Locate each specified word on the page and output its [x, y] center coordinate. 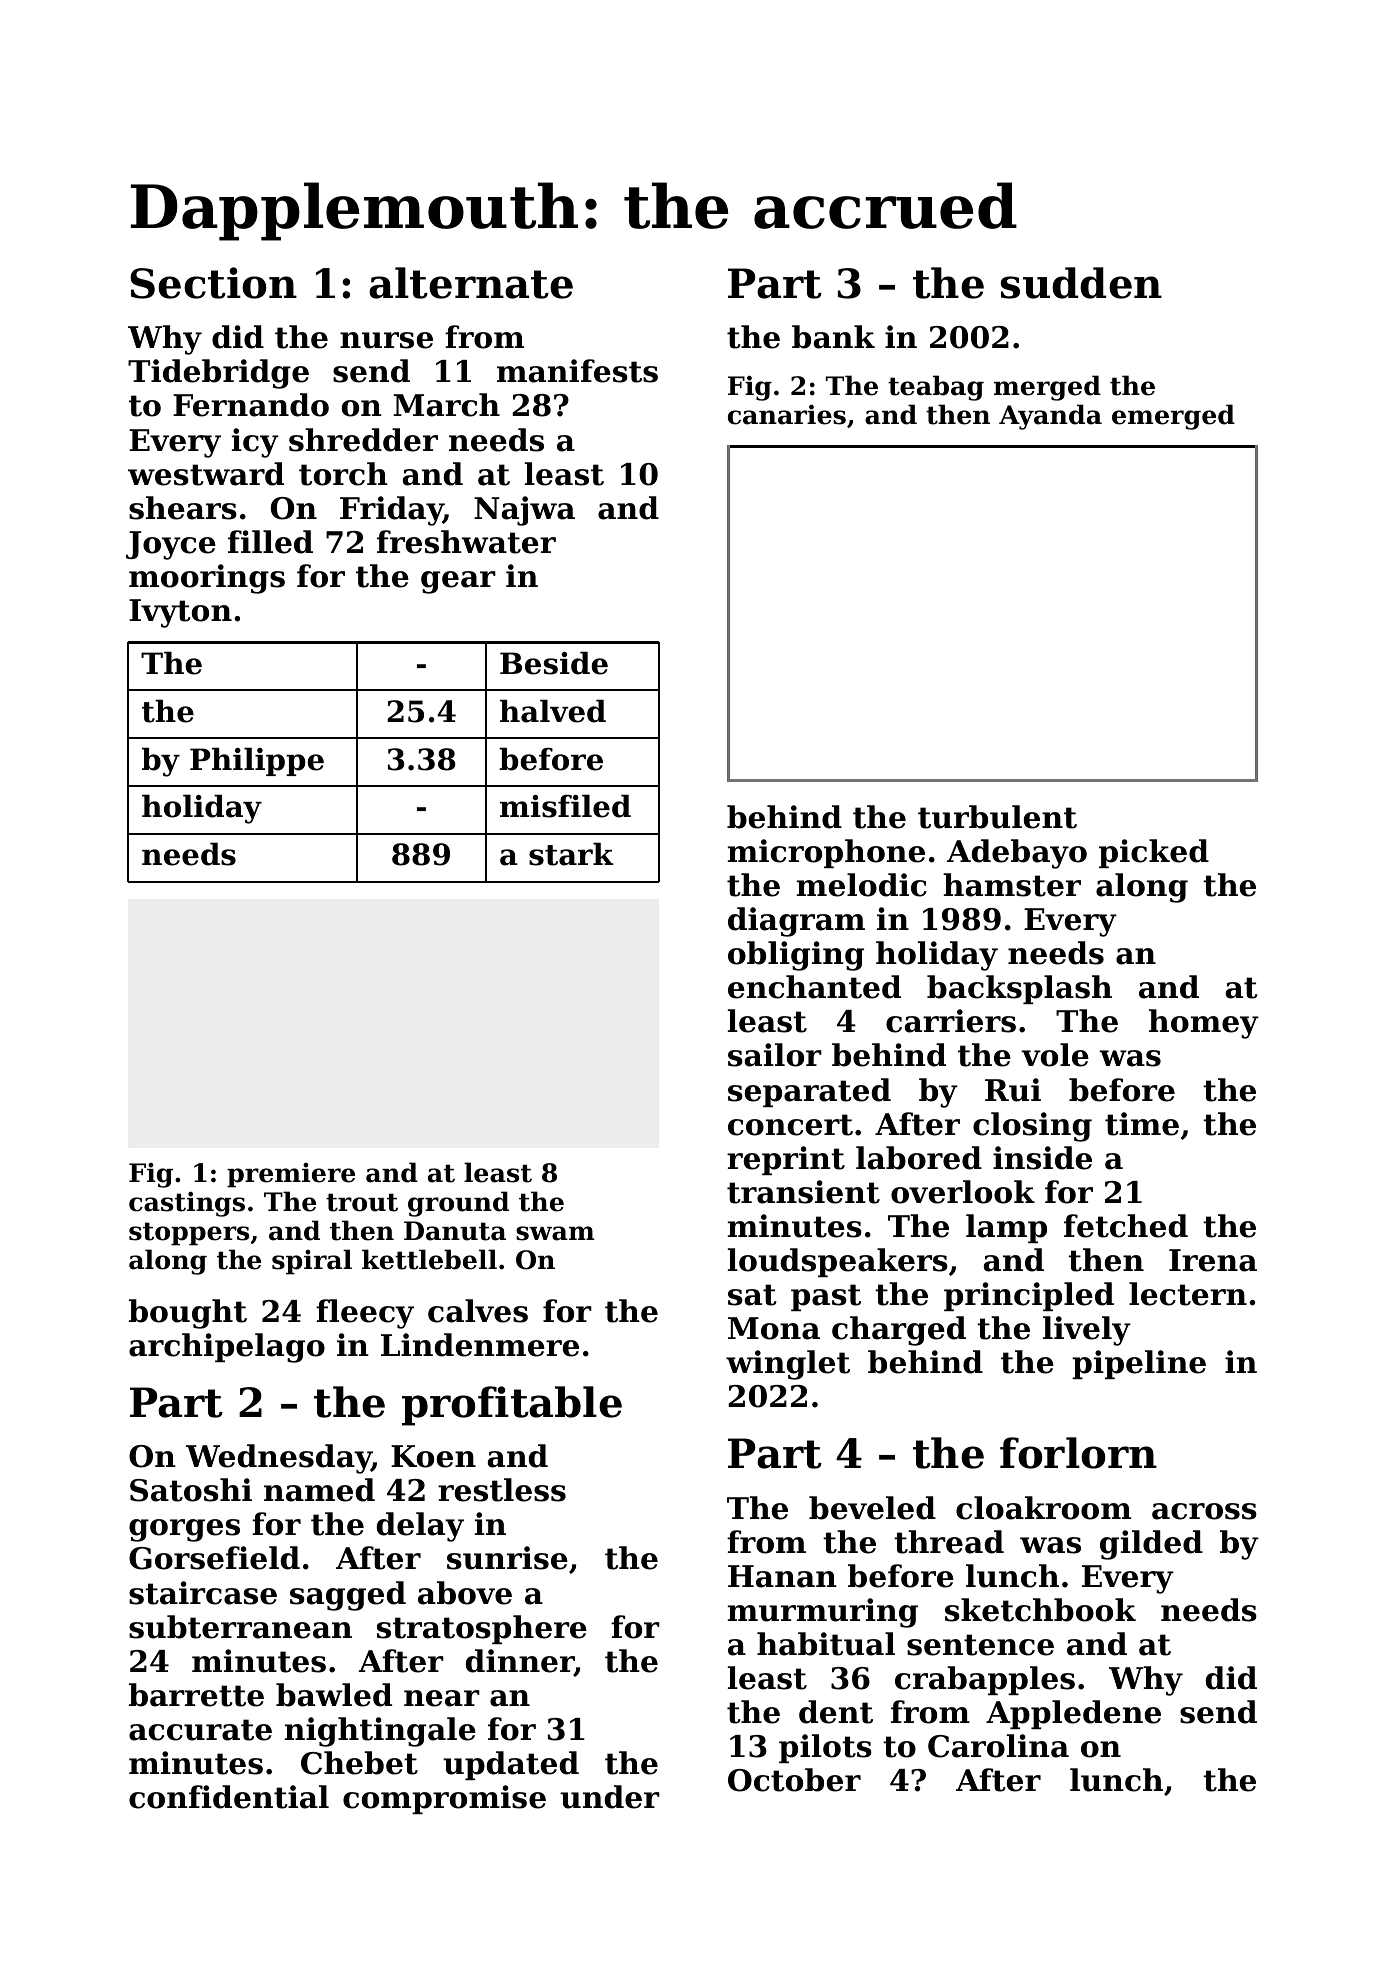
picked [1154, 853]
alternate [471, 283]
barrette [196, 1695]
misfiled [565, 806]
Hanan [782, 1576]
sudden [1081, 283]
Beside [554, 663]
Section [213, 283]
